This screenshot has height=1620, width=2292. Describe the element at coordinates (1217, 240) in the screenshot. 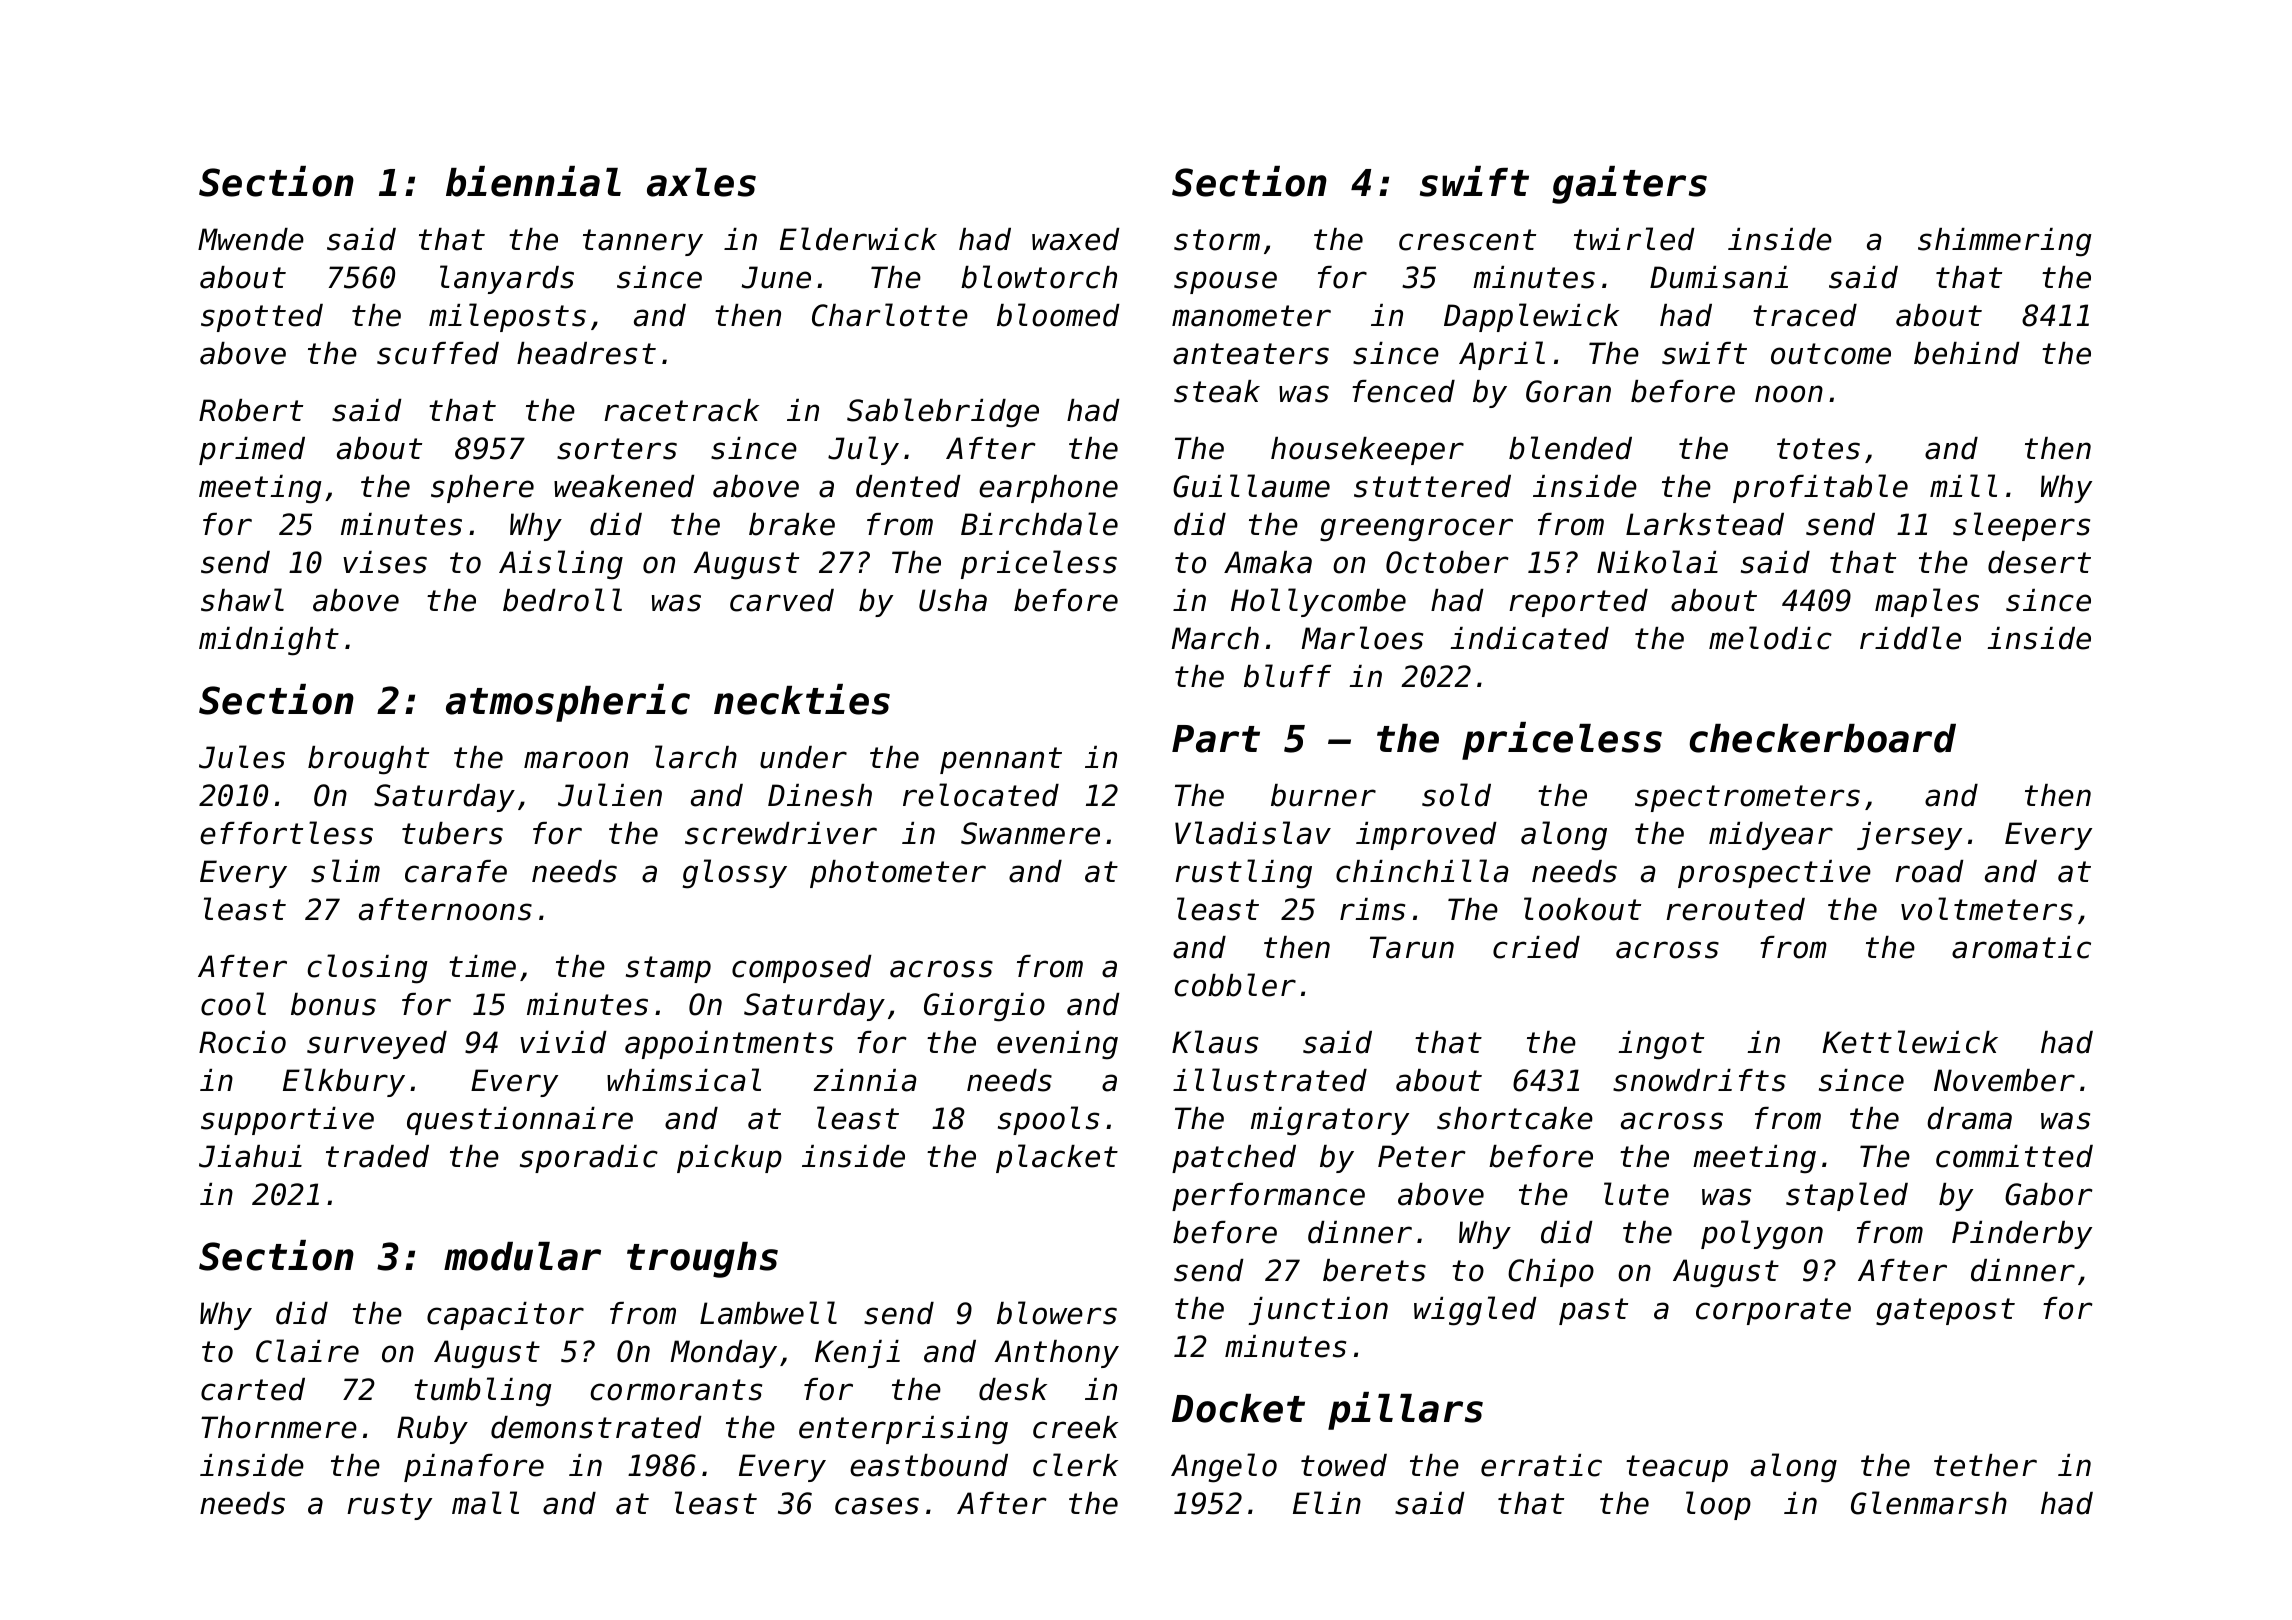

I see `storm` at that location.
